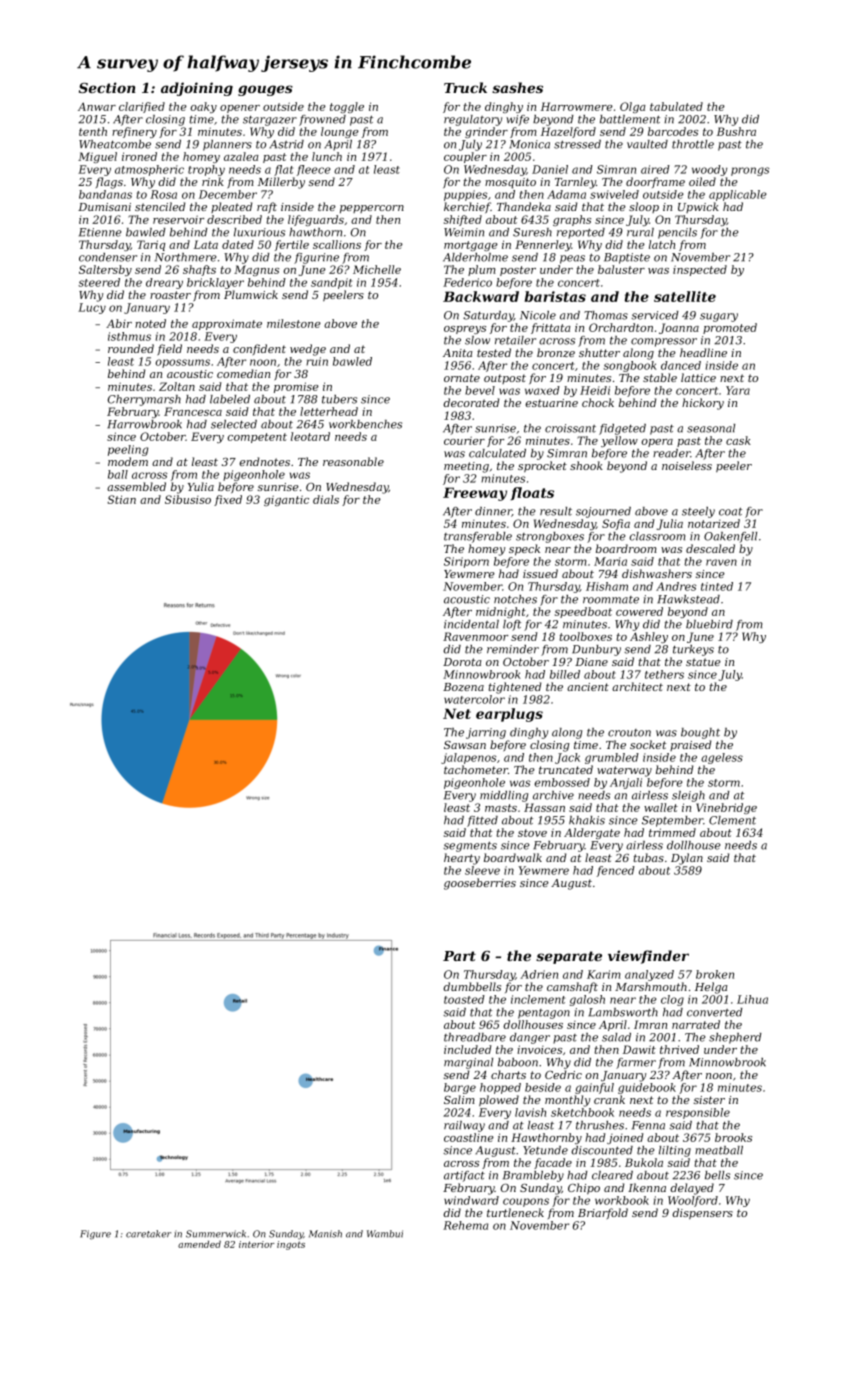  What do you see at coordinates (655, 182) in the screenshot?
I see `doorframe` at bounding box center [655, 182].
